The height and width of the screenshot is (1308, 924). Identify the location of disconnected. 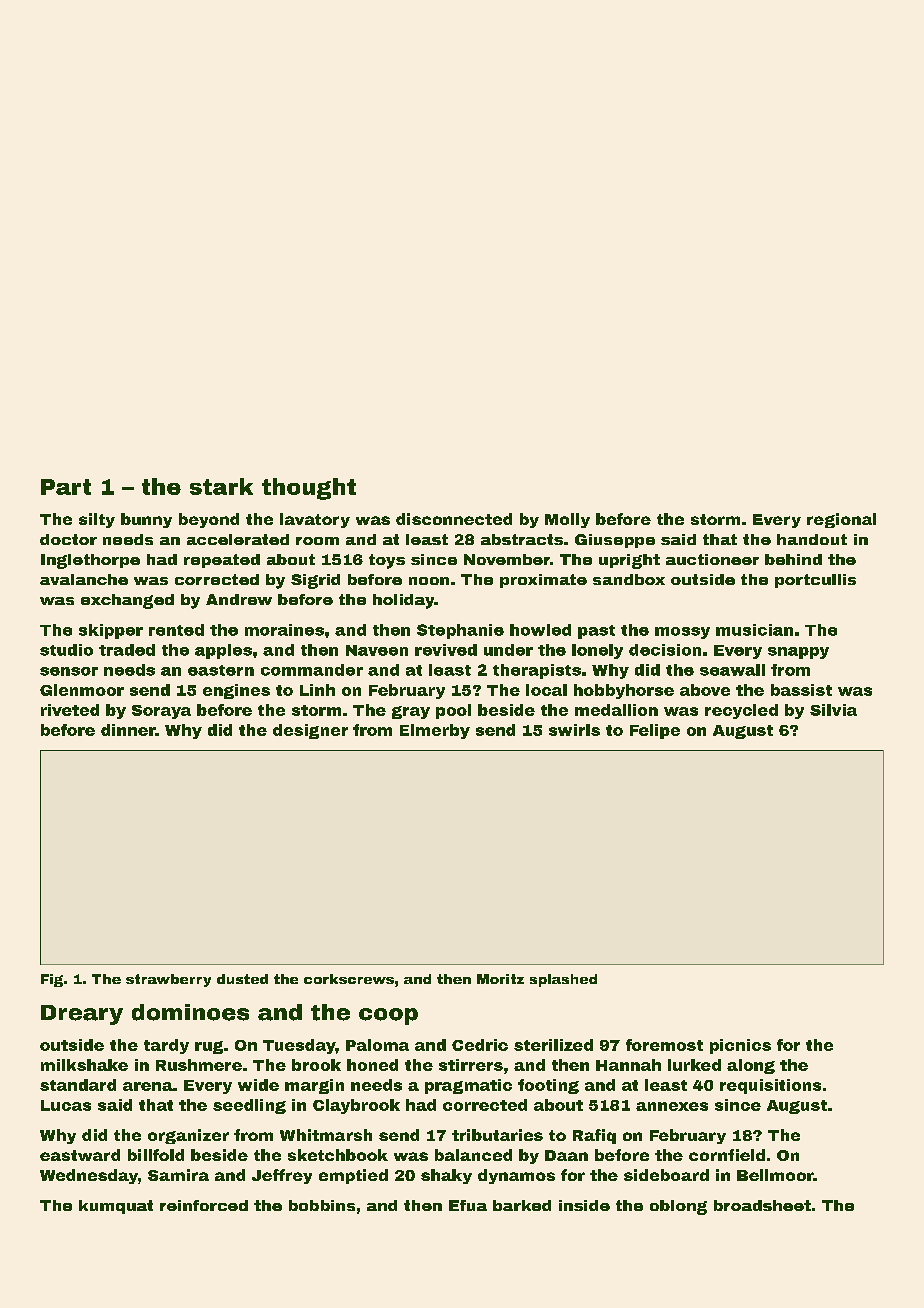
(454, 519).
